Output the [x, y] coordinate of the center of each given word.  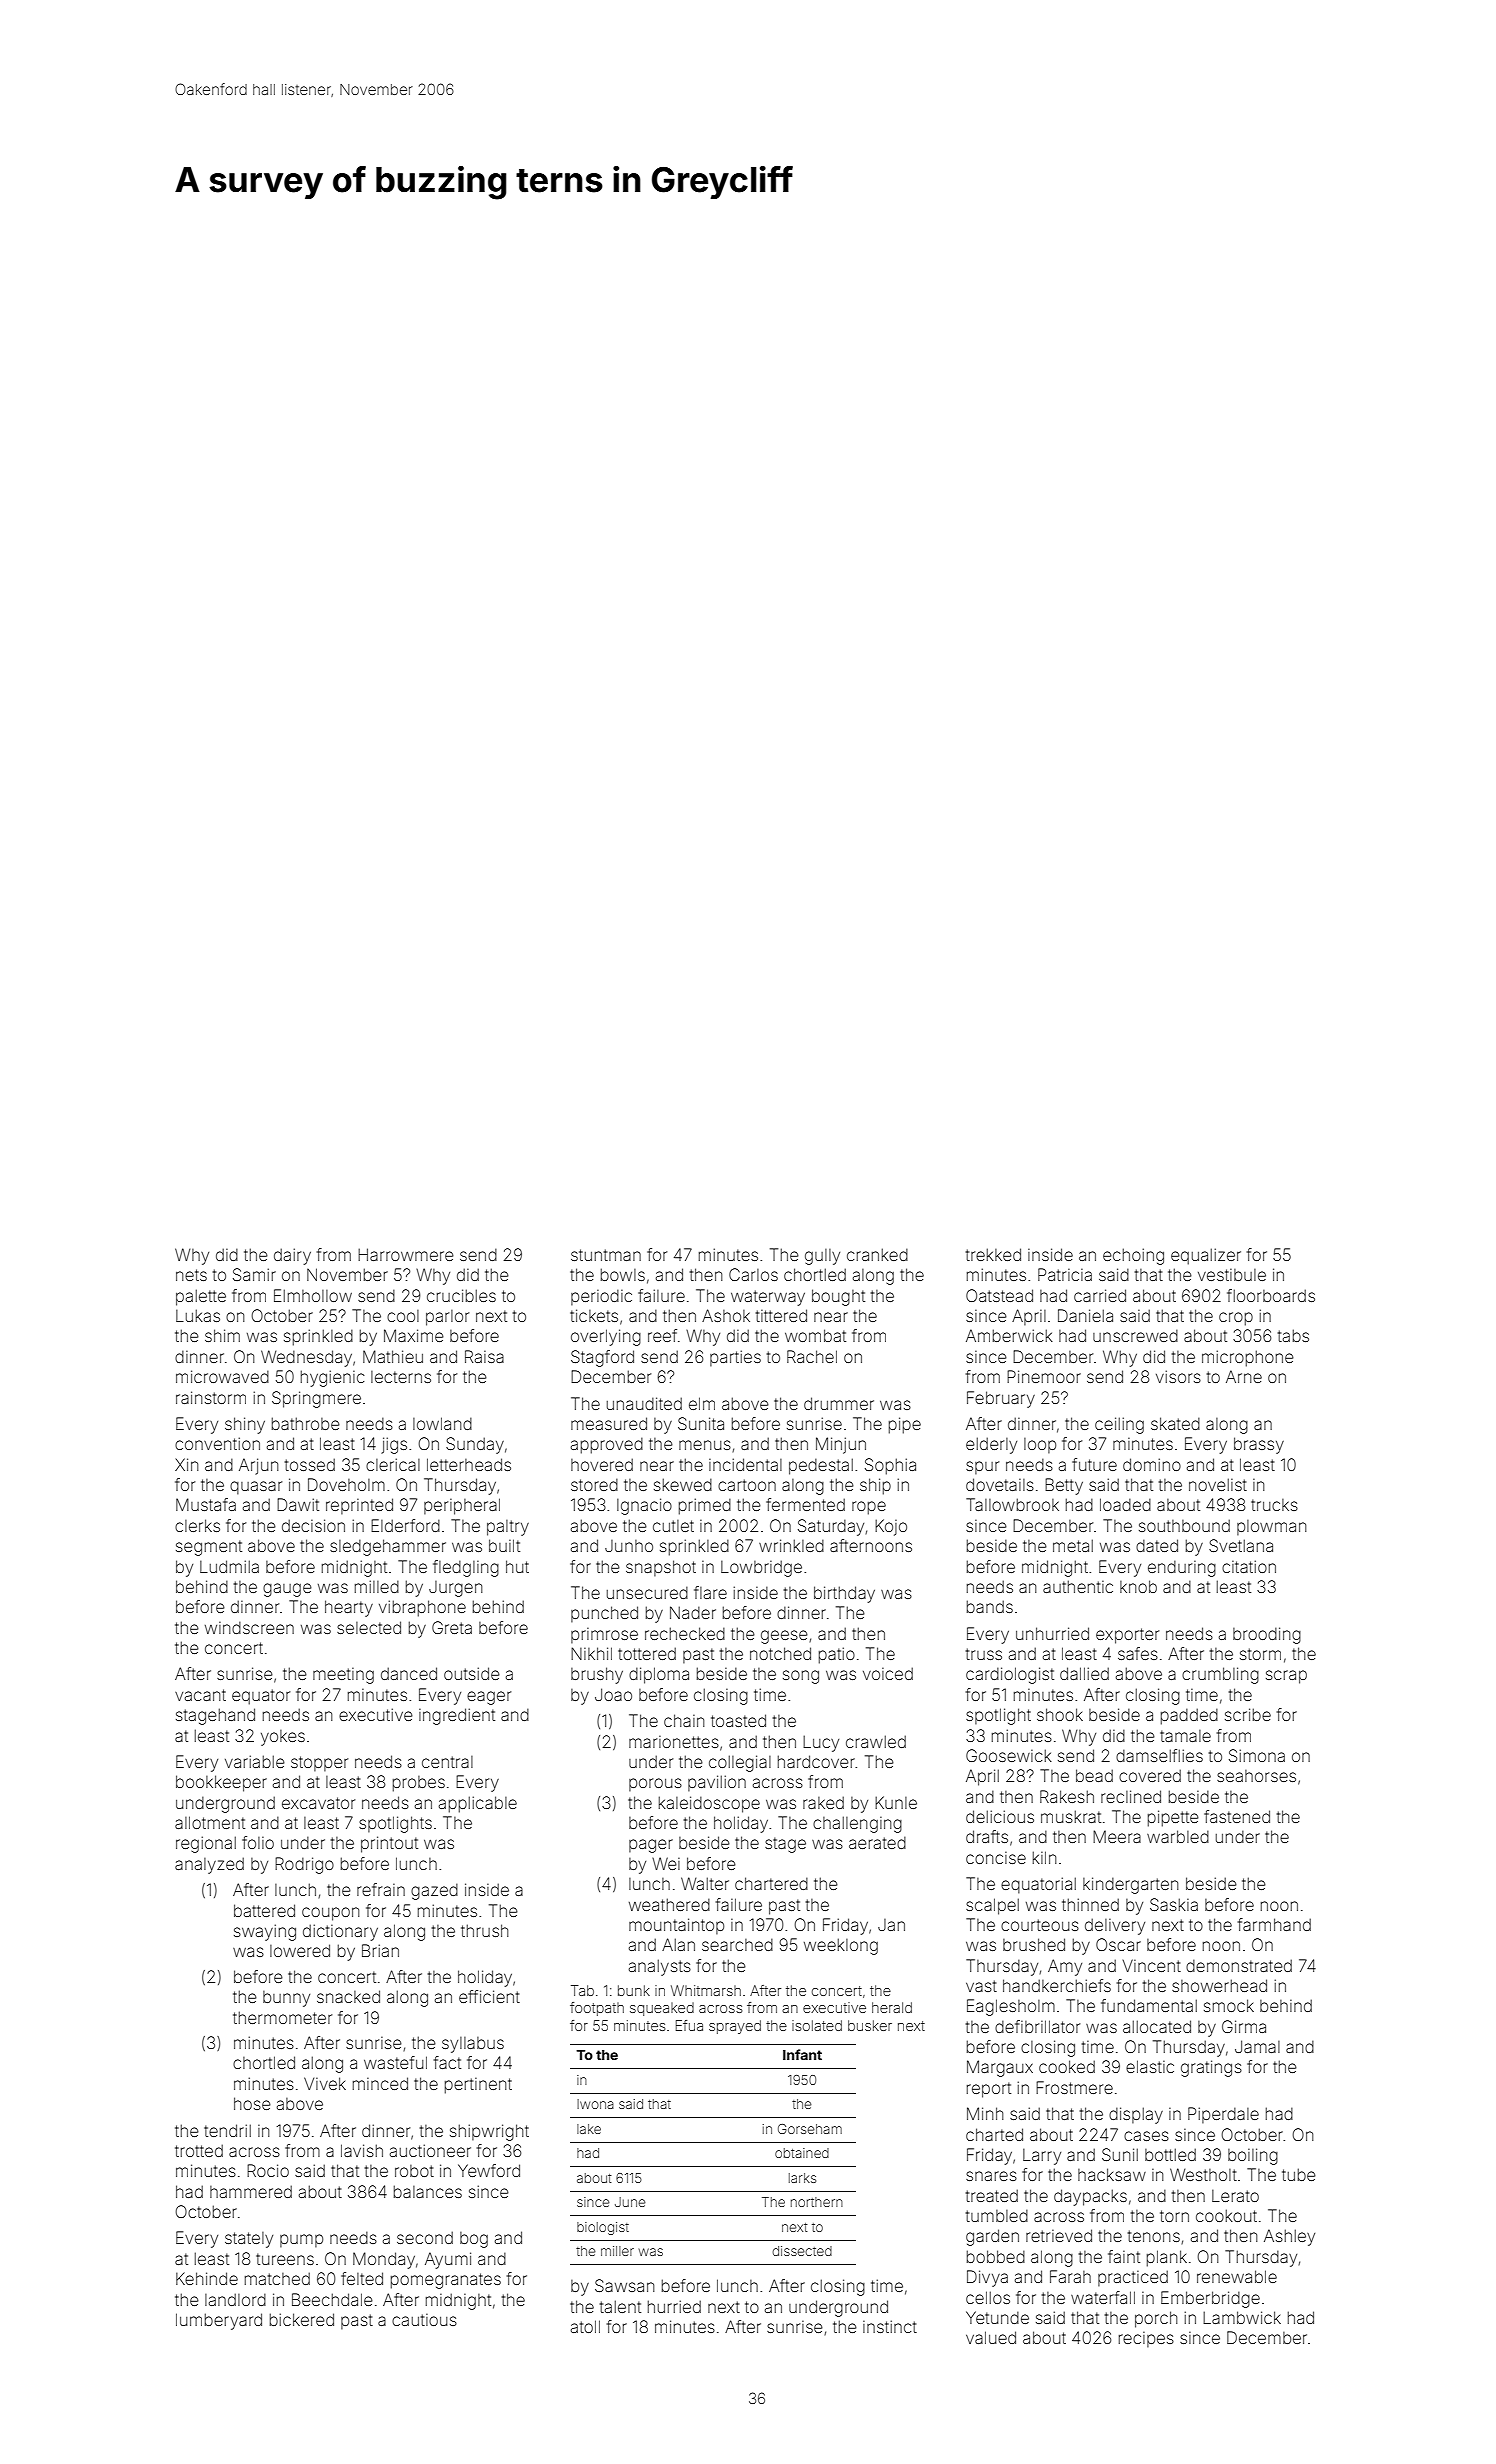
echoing [1133, 1256]
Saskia [1174, 1904]
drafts [987, 1836]
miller [617, 2251]
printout [389, 1844]
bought [838, 1297]
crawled [876, 1741]
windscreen [249, 1628]
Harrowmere [406, 1254]
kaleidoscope [709, 1804]
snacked [348, 1996]
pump [301, 2240]
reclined [1131, 1796]
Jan [891, 1925]
